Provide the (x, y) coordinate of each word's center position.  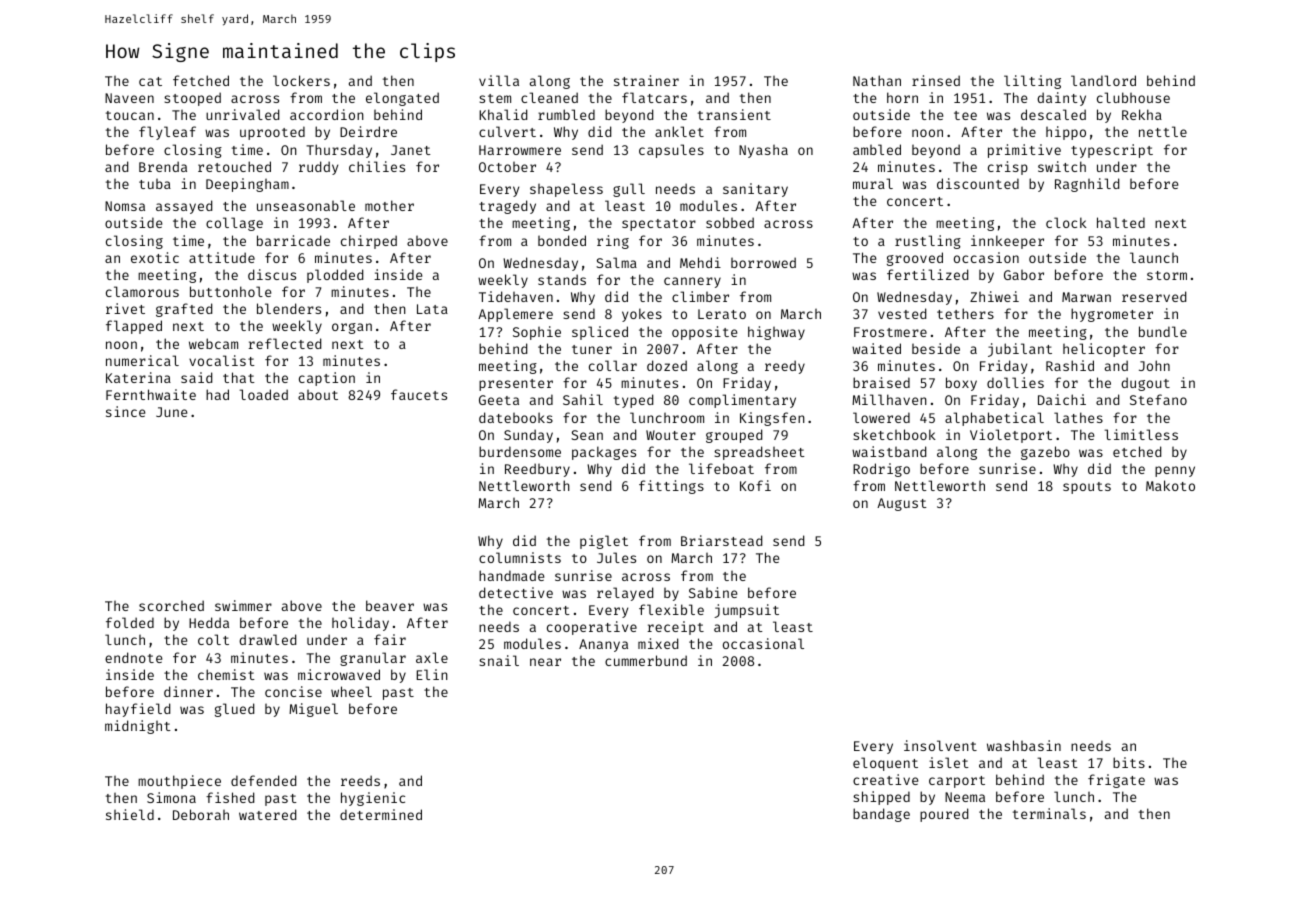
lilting (1032, 82)
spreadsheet (759, 453)
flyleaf (167, 133)
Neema (965, 797)
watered (267, 814)
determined (381, 814)
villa (499, 80)
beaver (390, 605)
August (902, 504)
